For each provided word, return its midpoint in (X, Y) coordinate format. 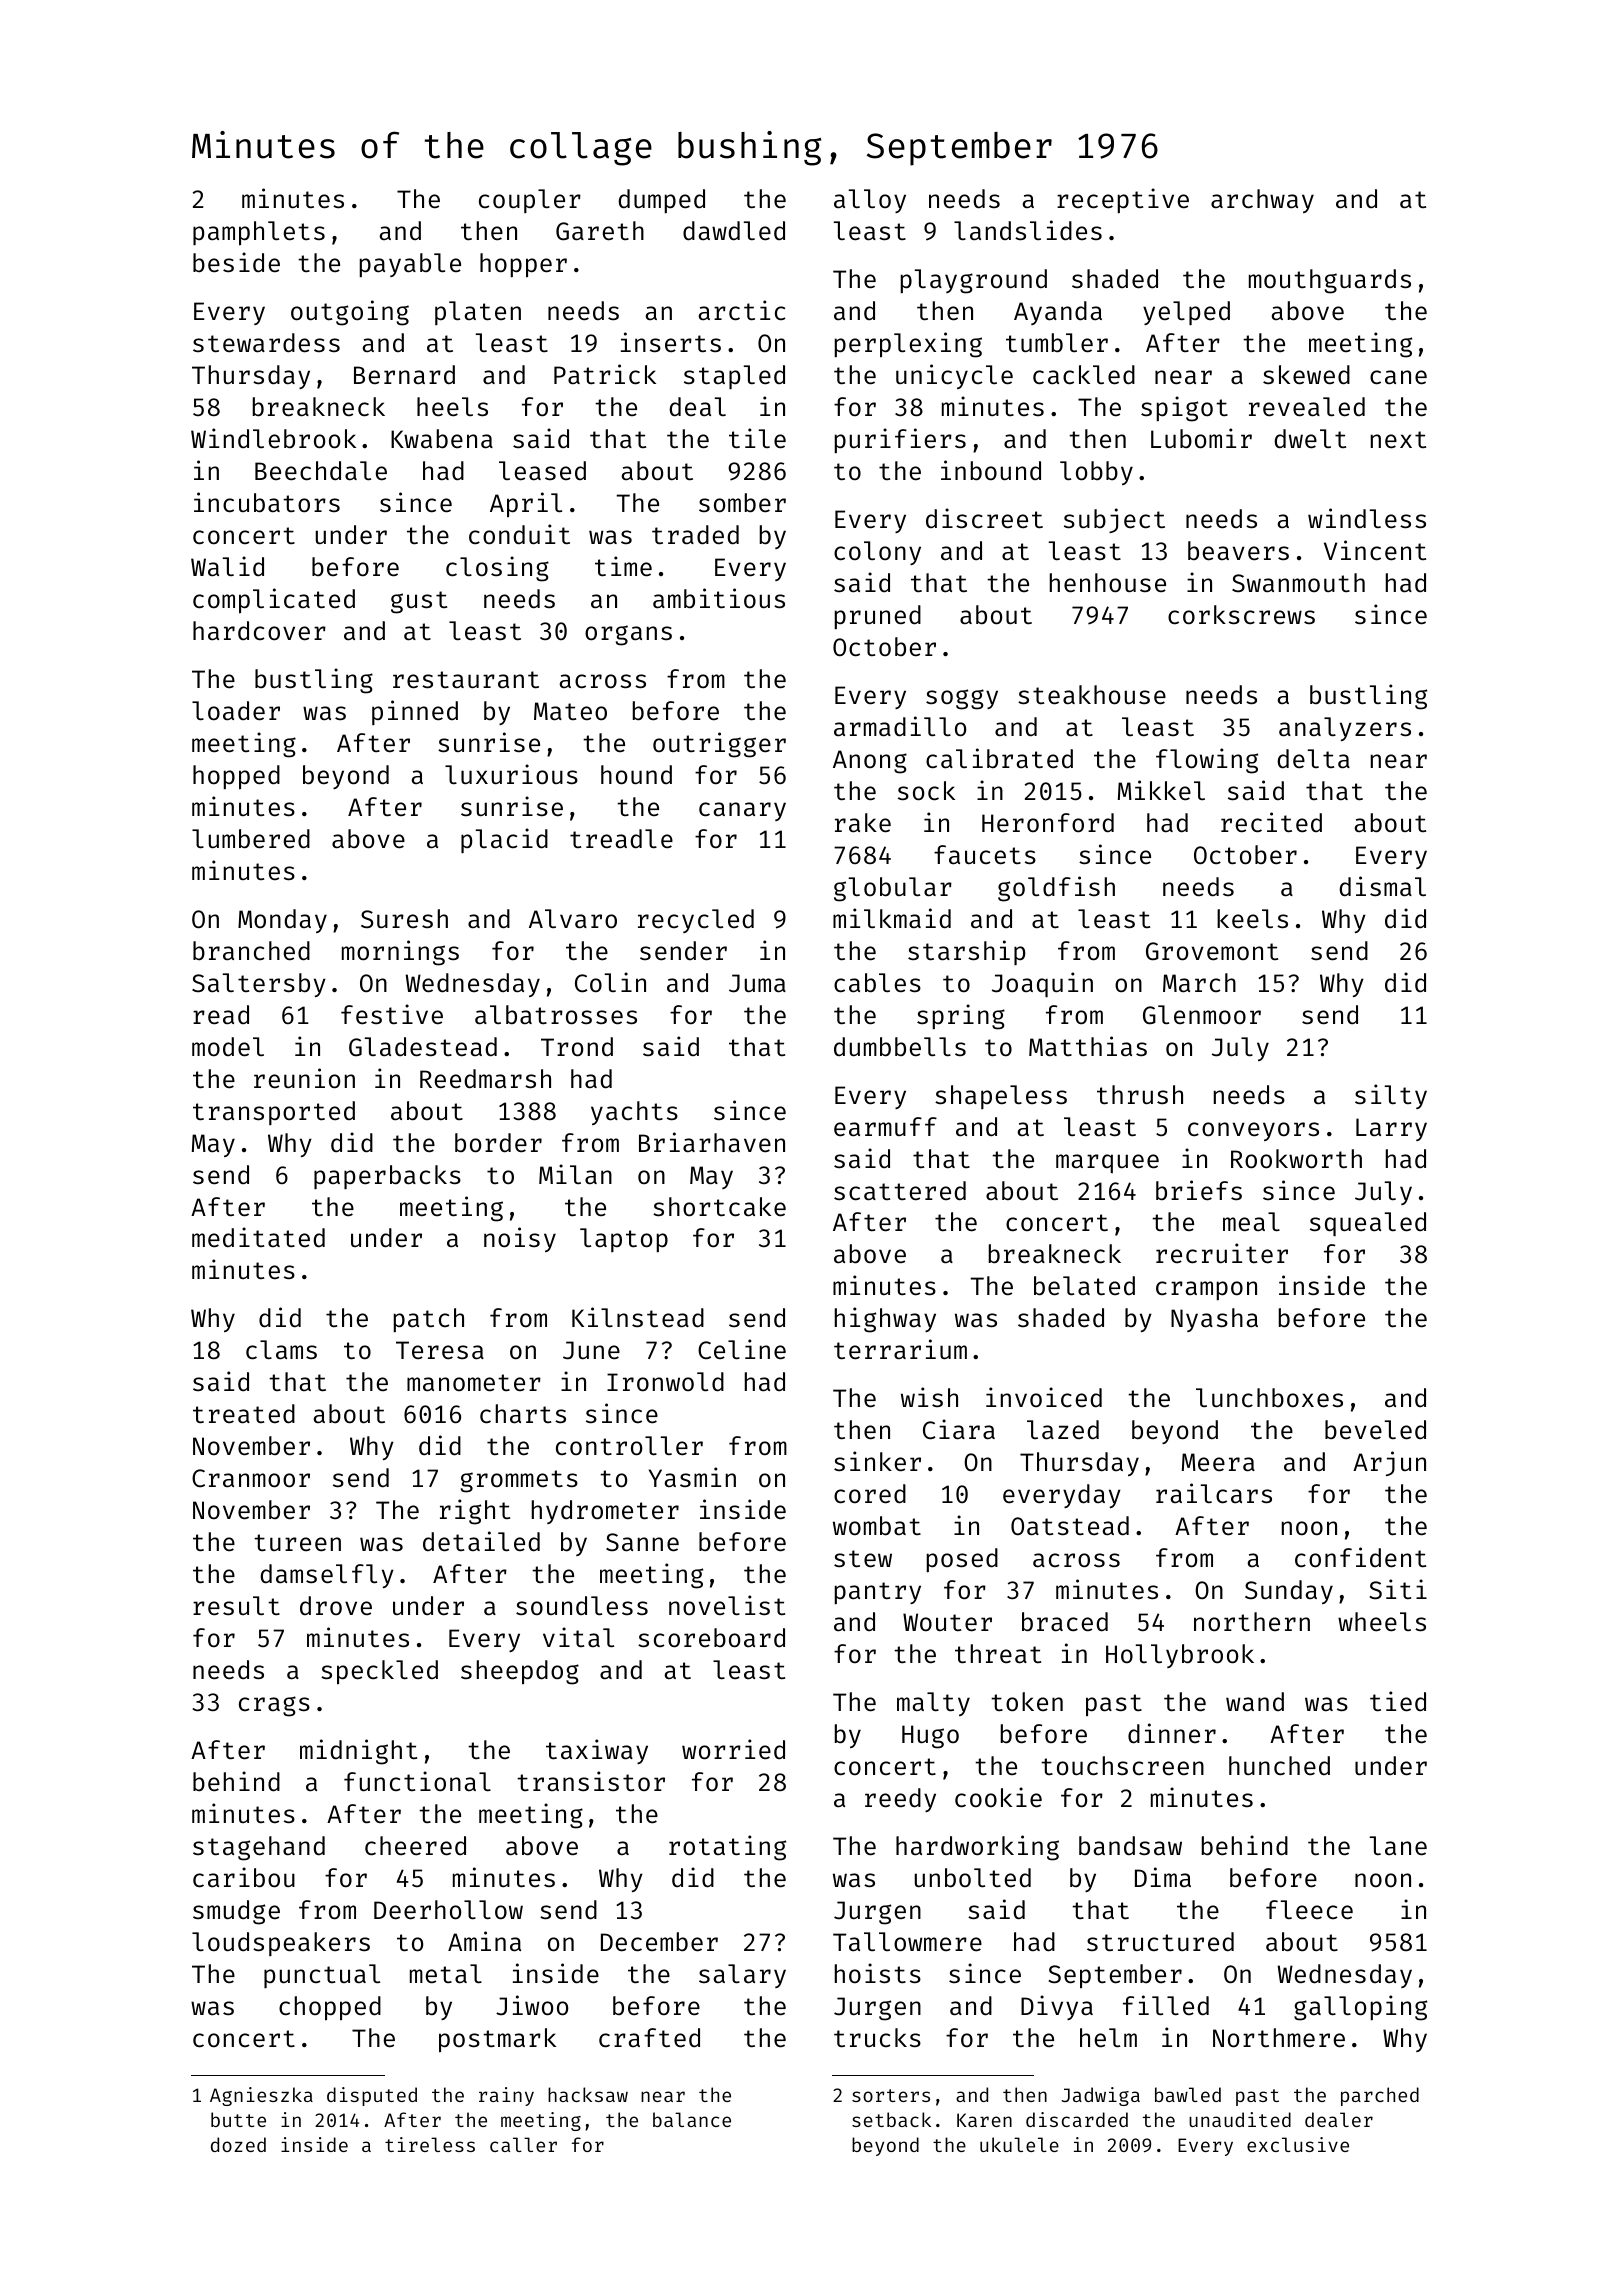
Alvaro (573, 919)
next (1398, 440)
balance (692, 2119)
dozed (238, 2144)
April (526, 505)
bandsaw (1130, 1846)
